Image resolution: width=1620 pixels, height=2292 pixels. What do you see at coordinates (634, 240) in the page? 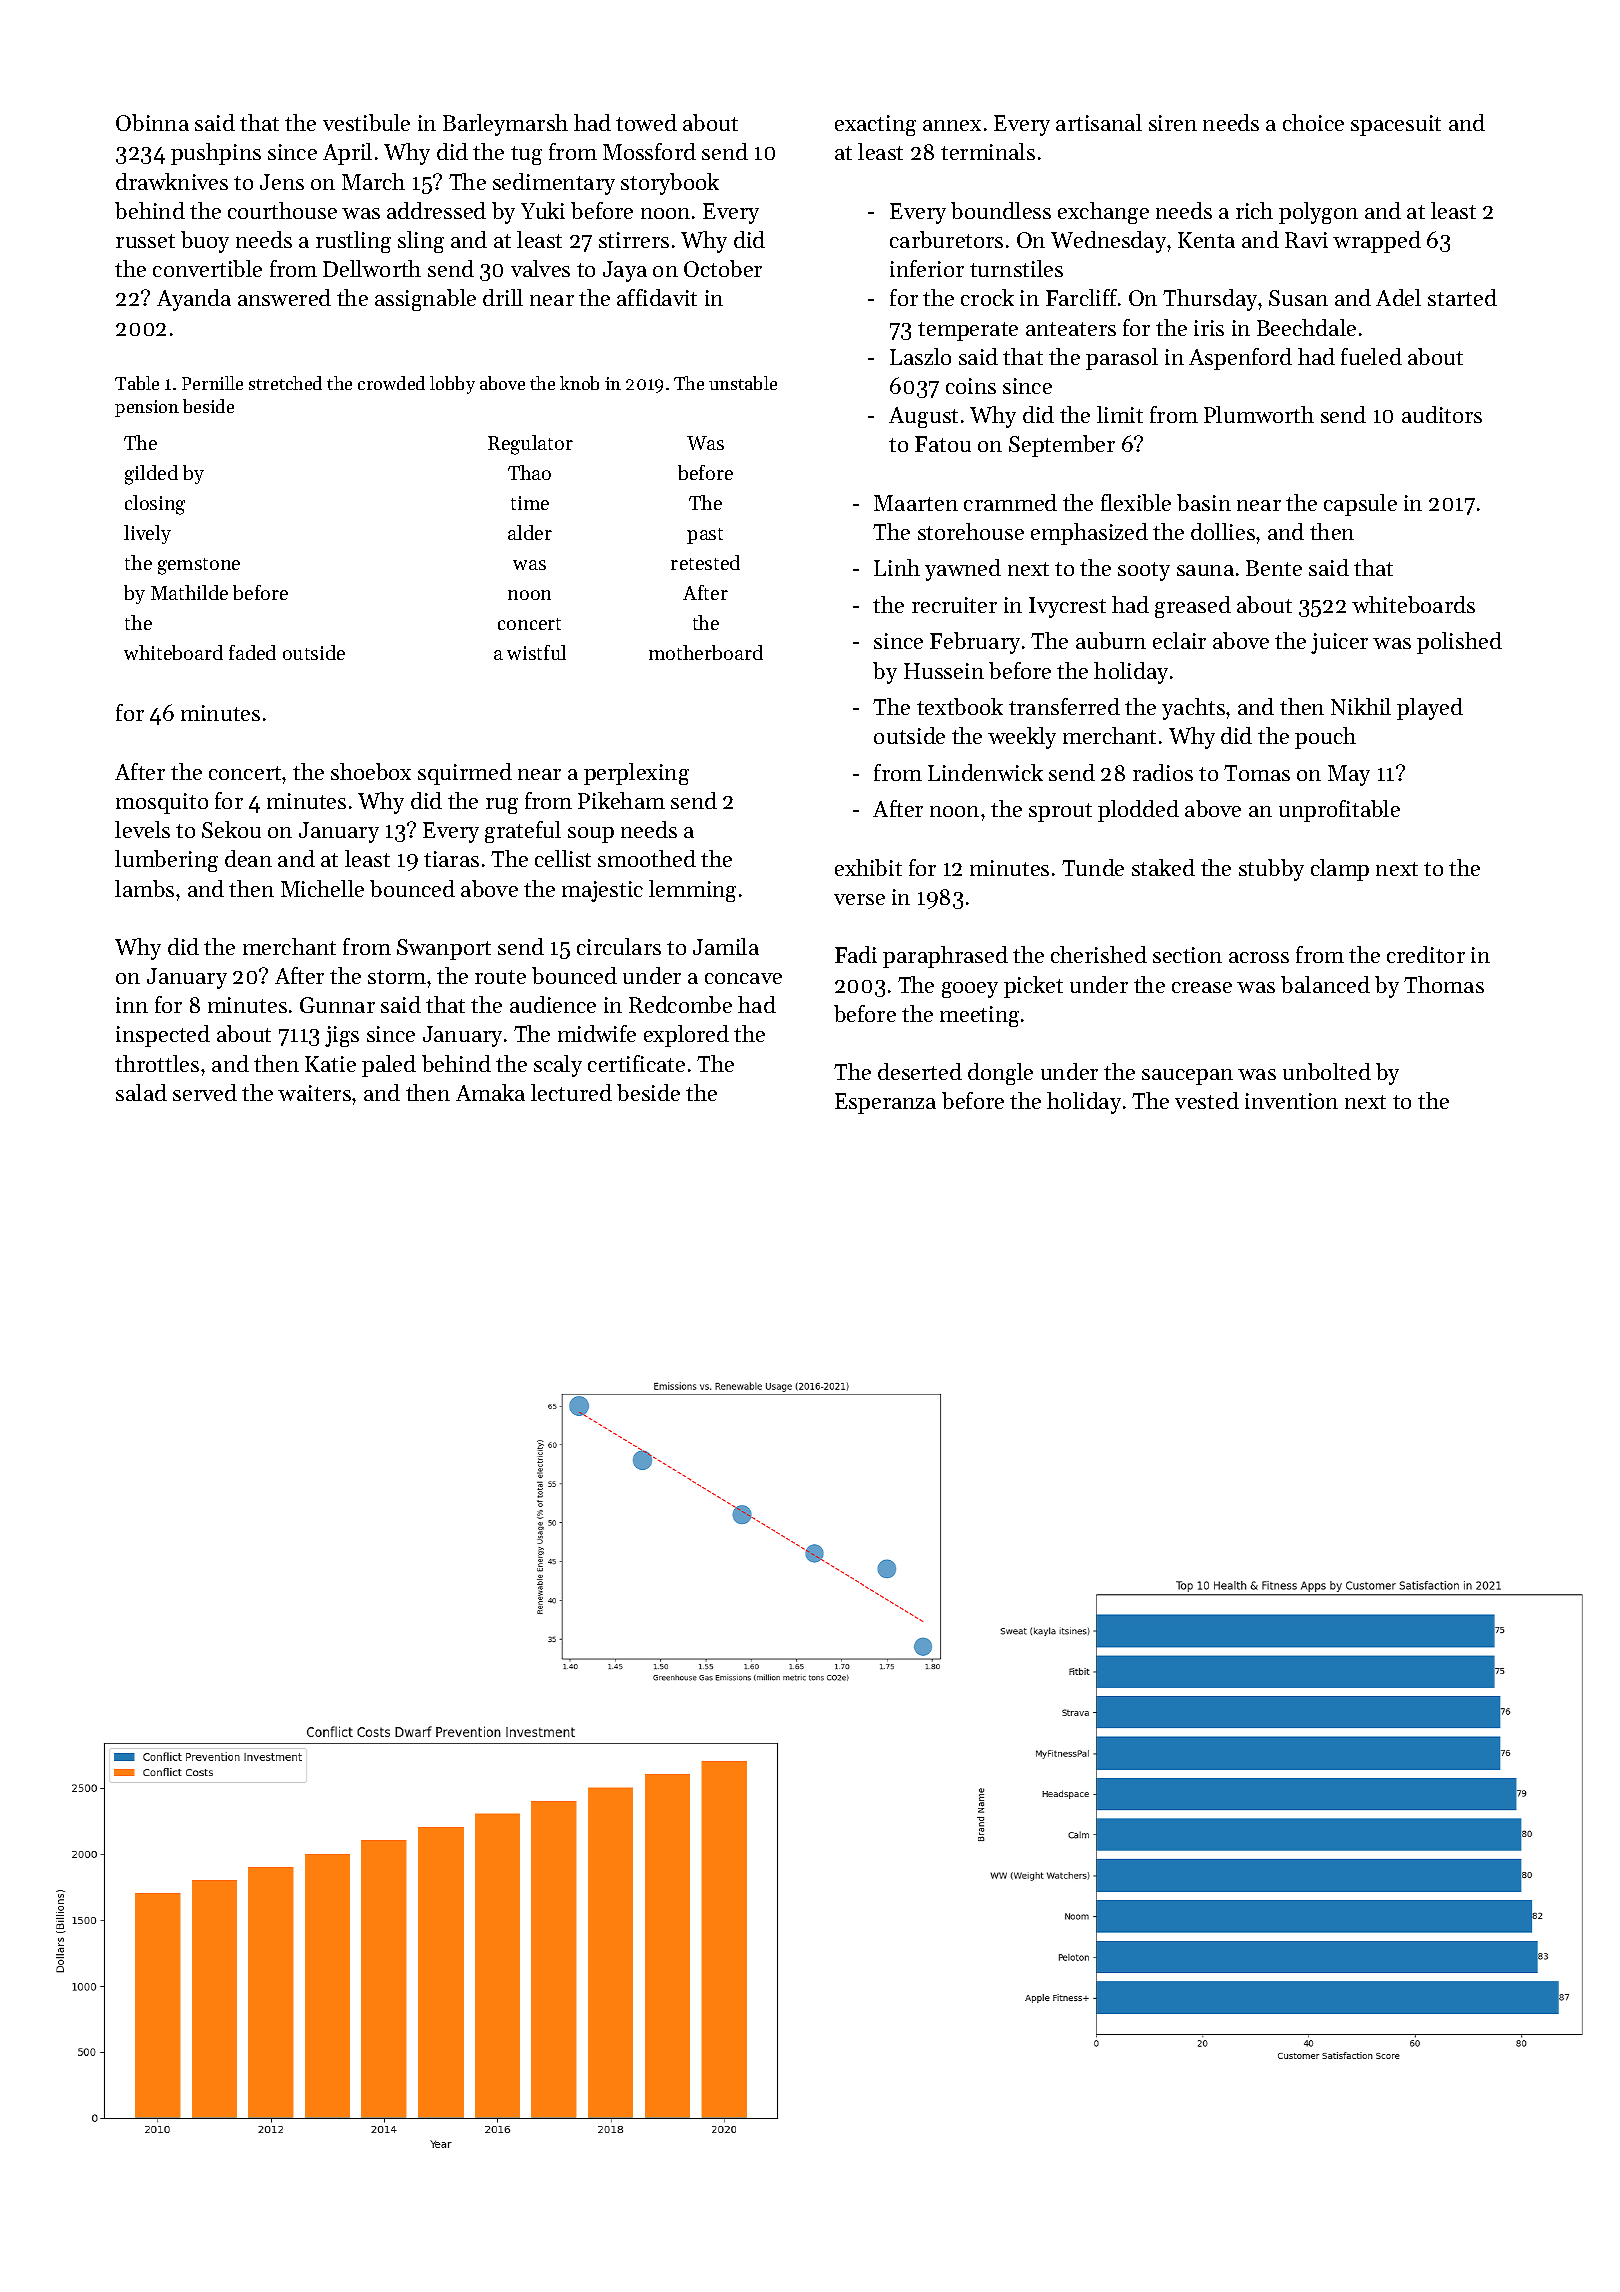
I see `stirrers` at bounding box center [634, 240].
